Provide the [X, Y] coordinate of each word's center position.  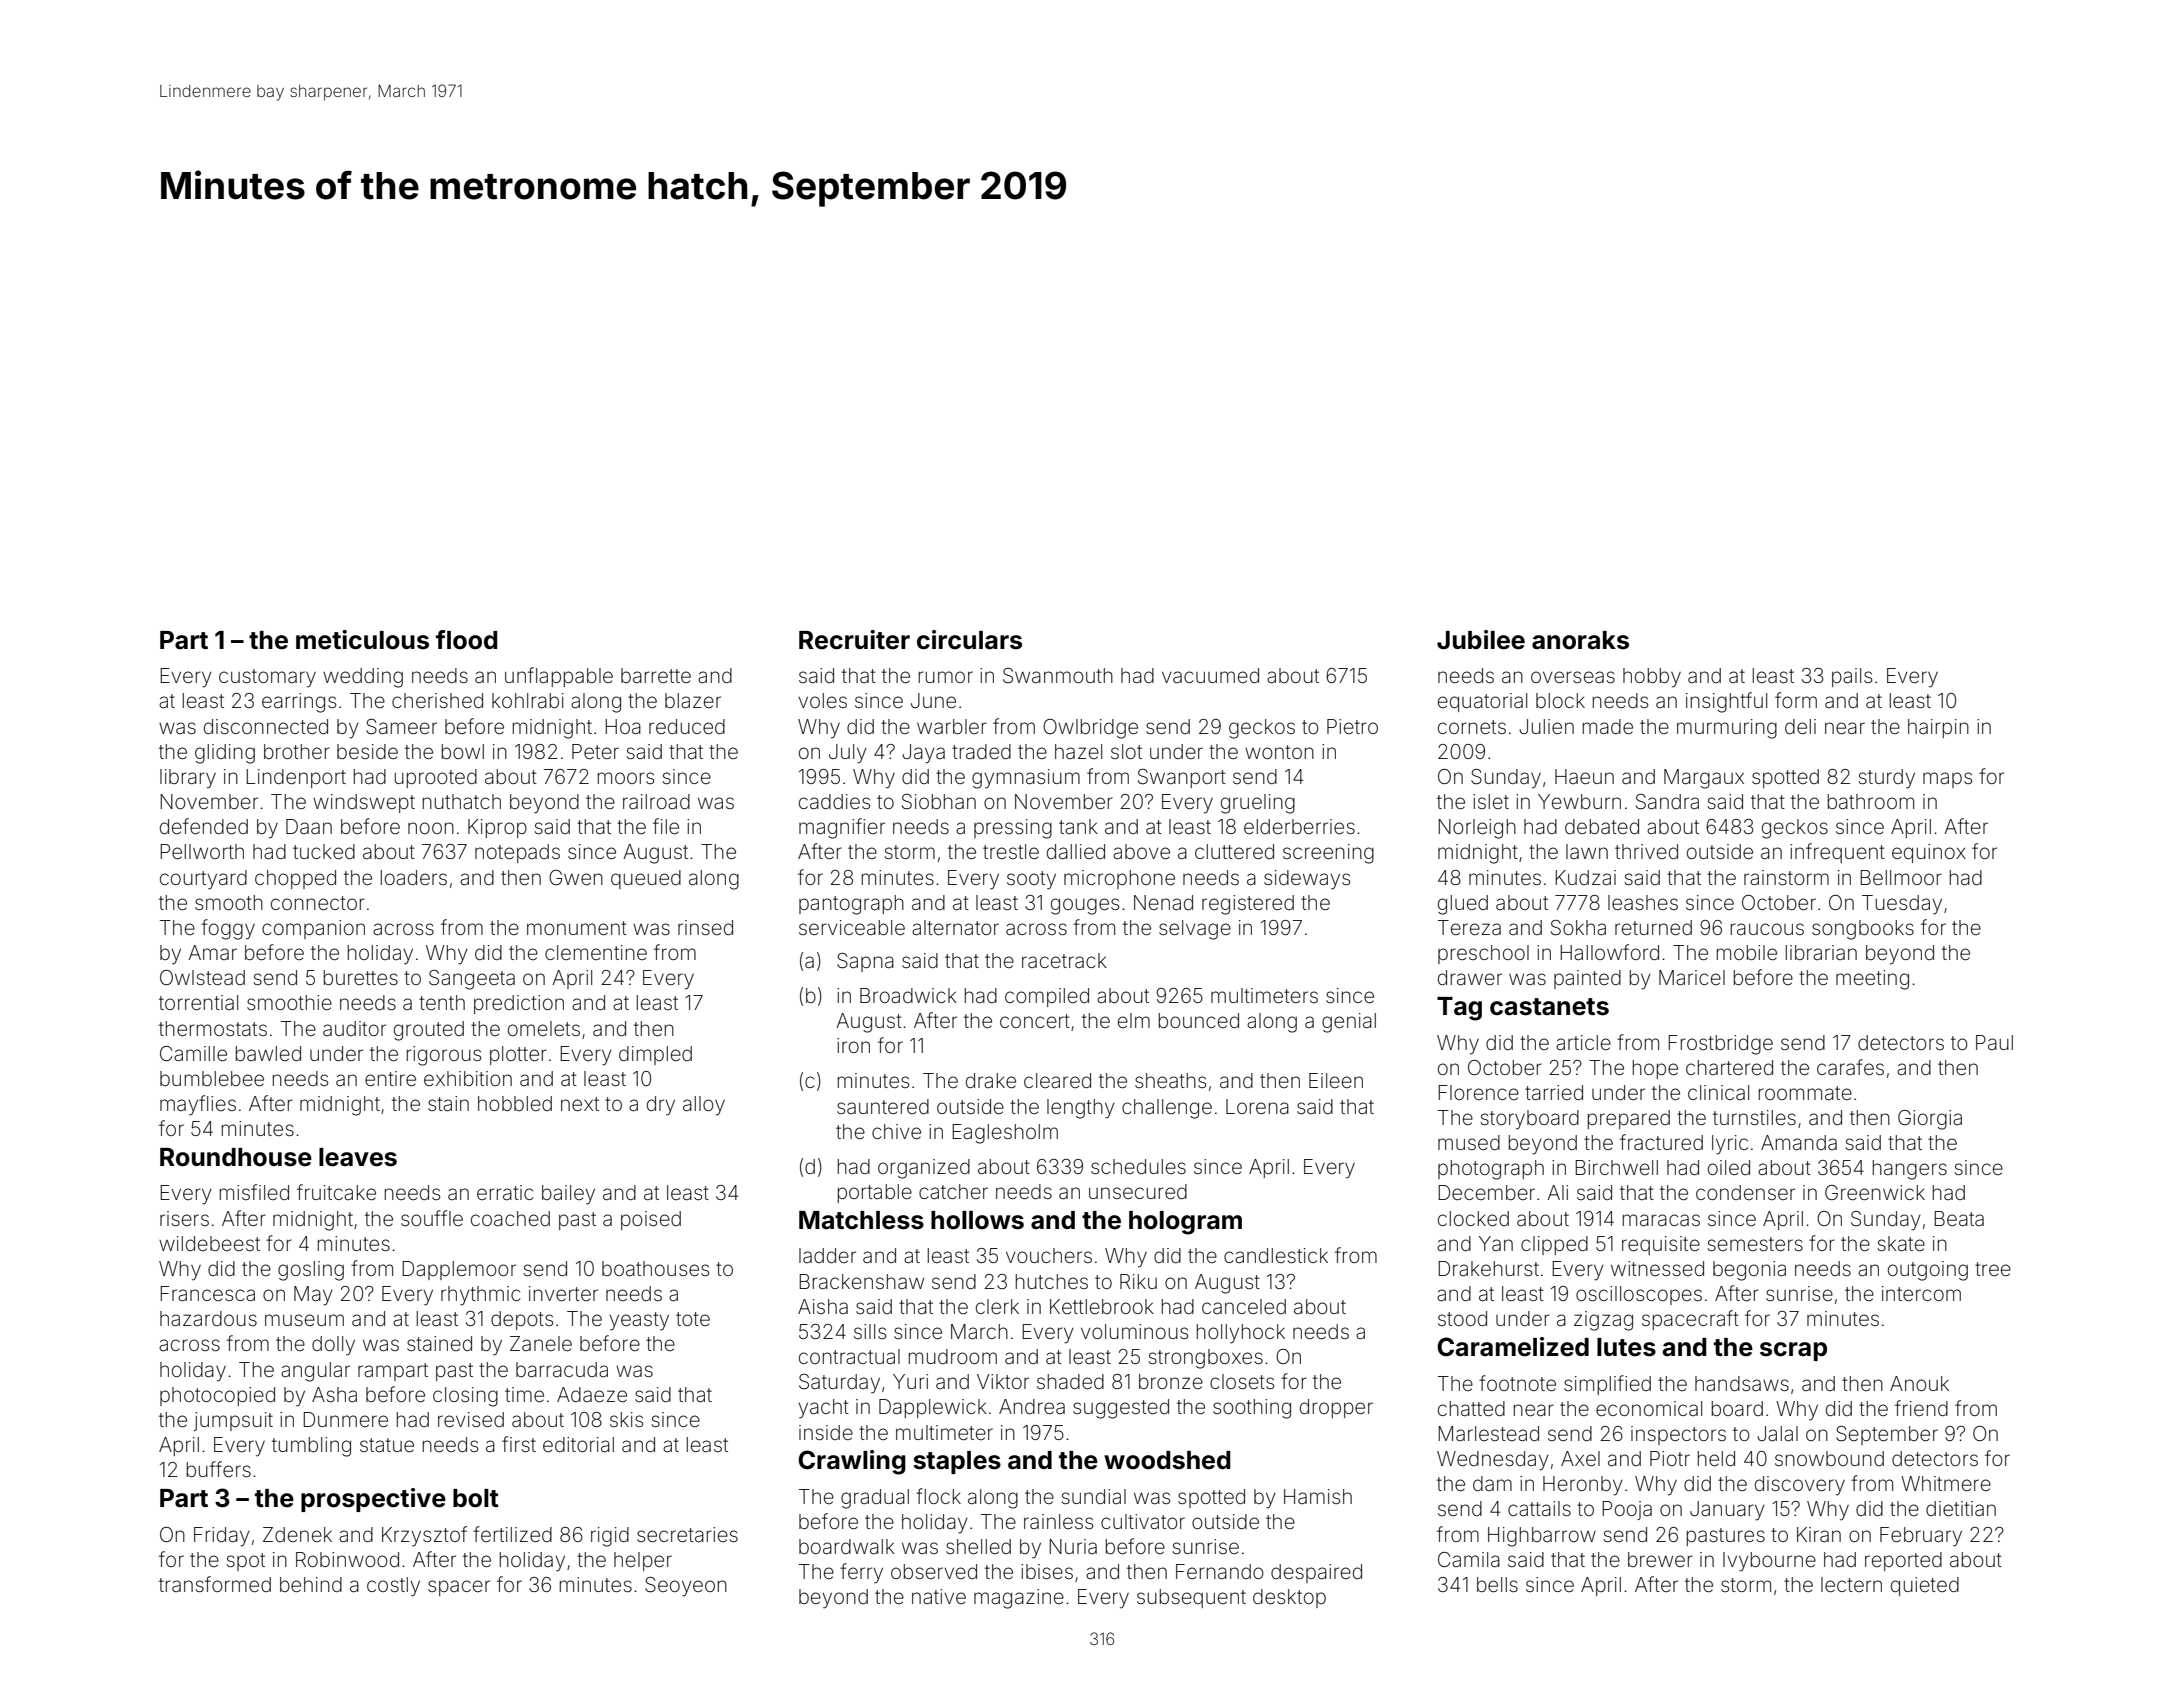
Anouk [1919, 1383]
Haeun [1584, 776]
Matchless [861, 1220]
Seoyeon [686, 1587]
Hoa [623, 726]
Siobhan [939, 802]
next [580, 1104]
